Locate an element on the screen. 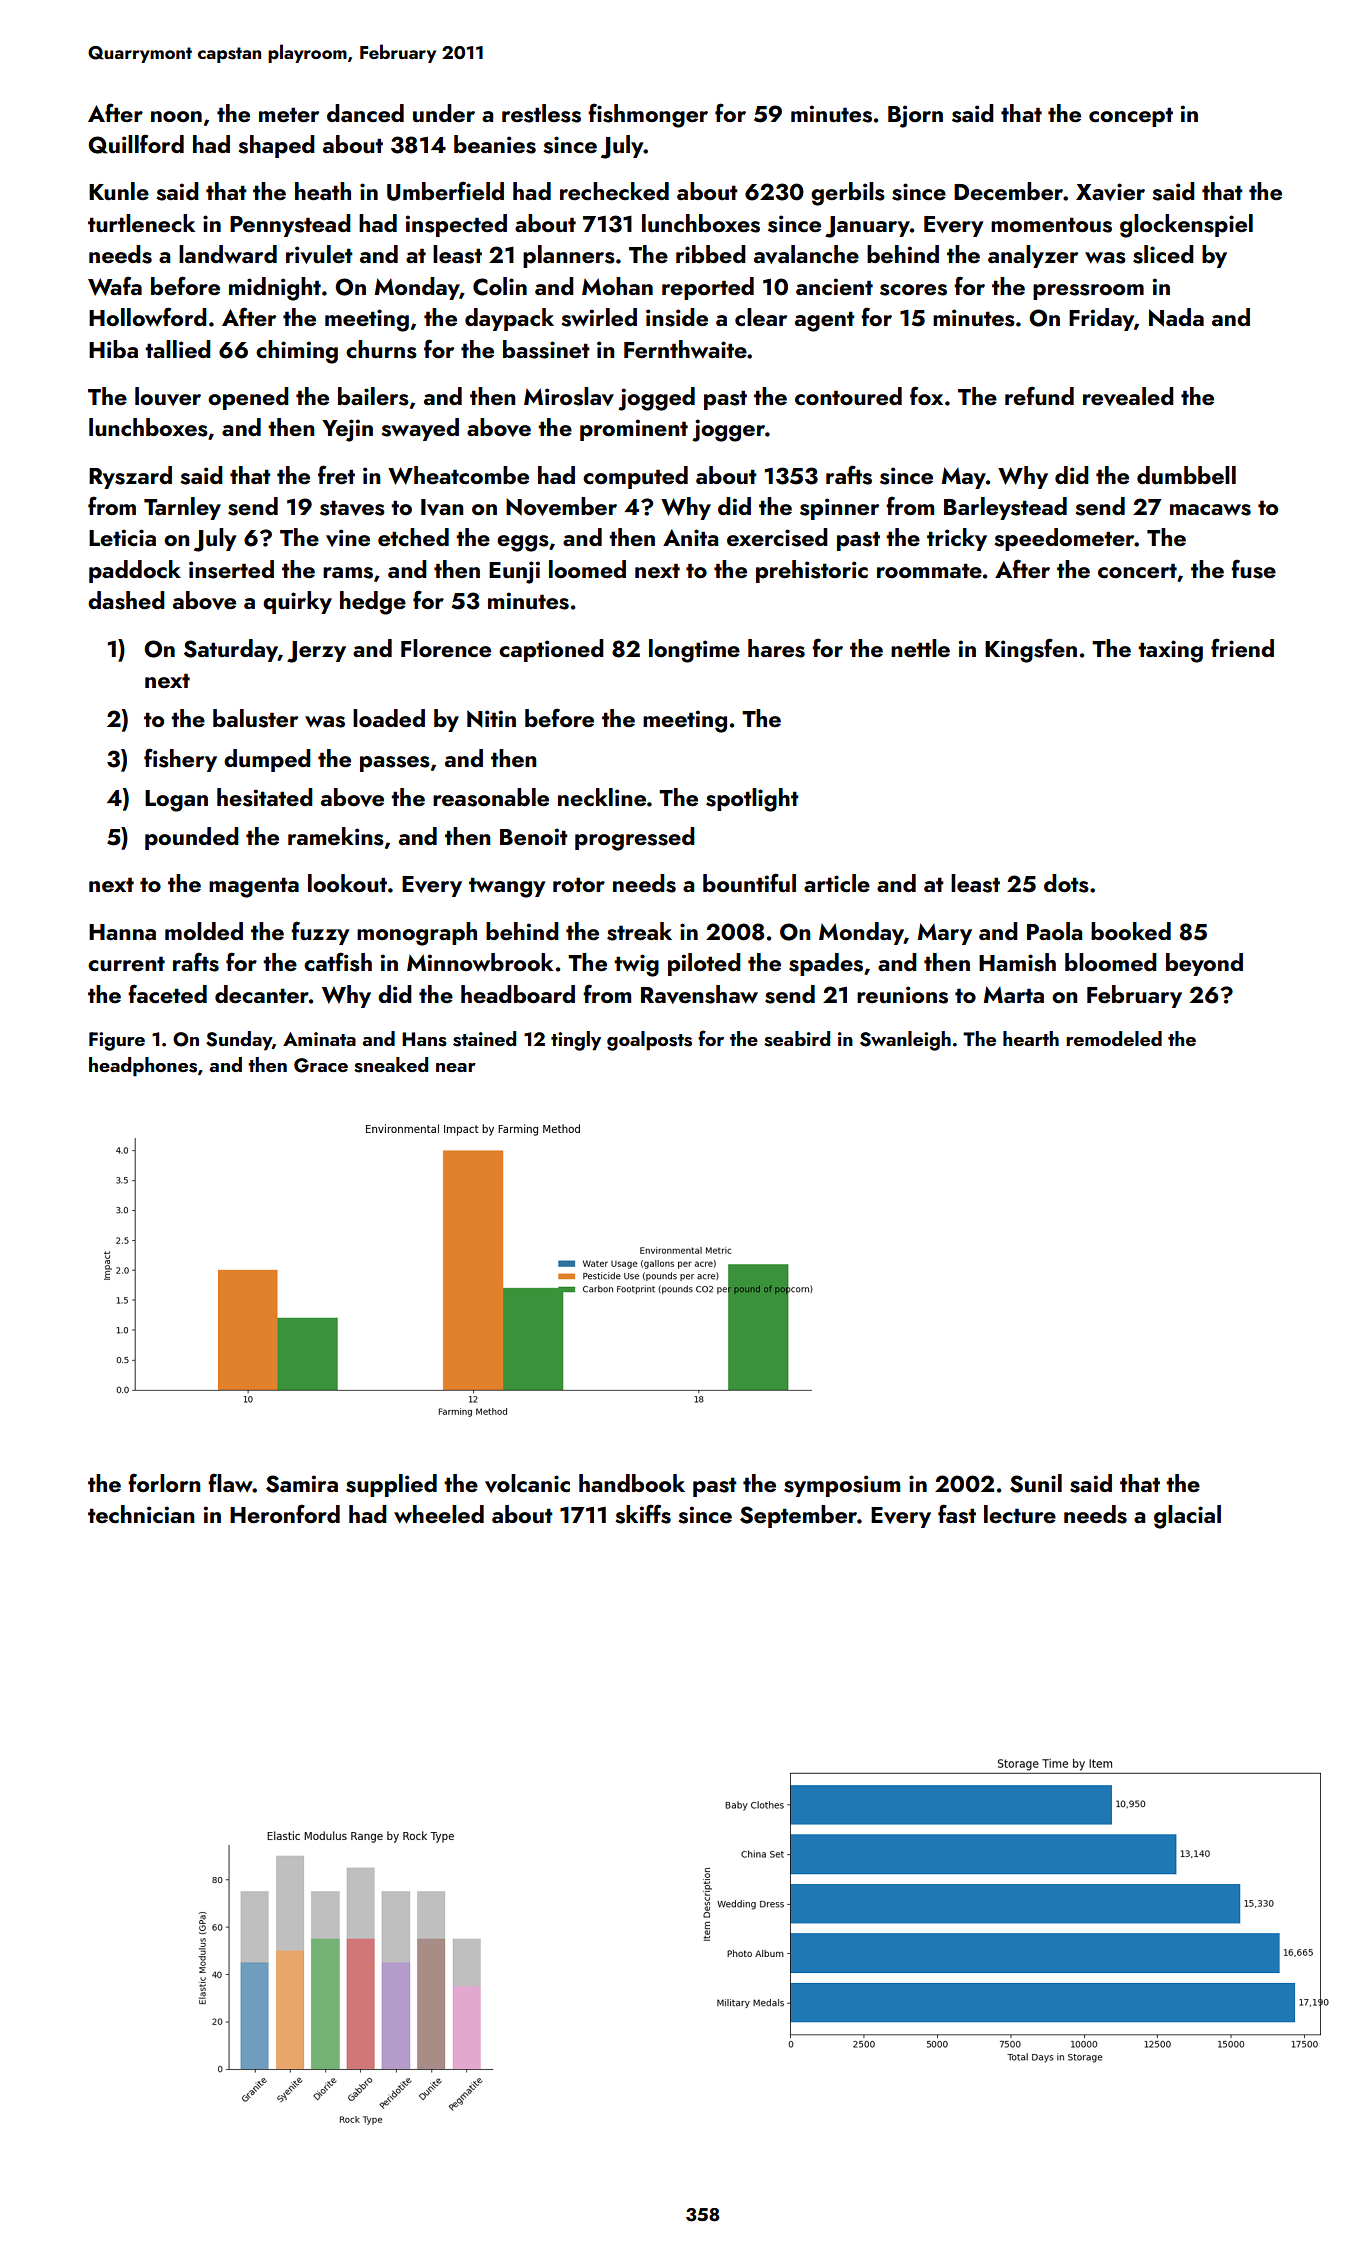 Image resolution: width=1371 pixels, height=2258 pixels. dots is located at coordinates (1066, 883).
